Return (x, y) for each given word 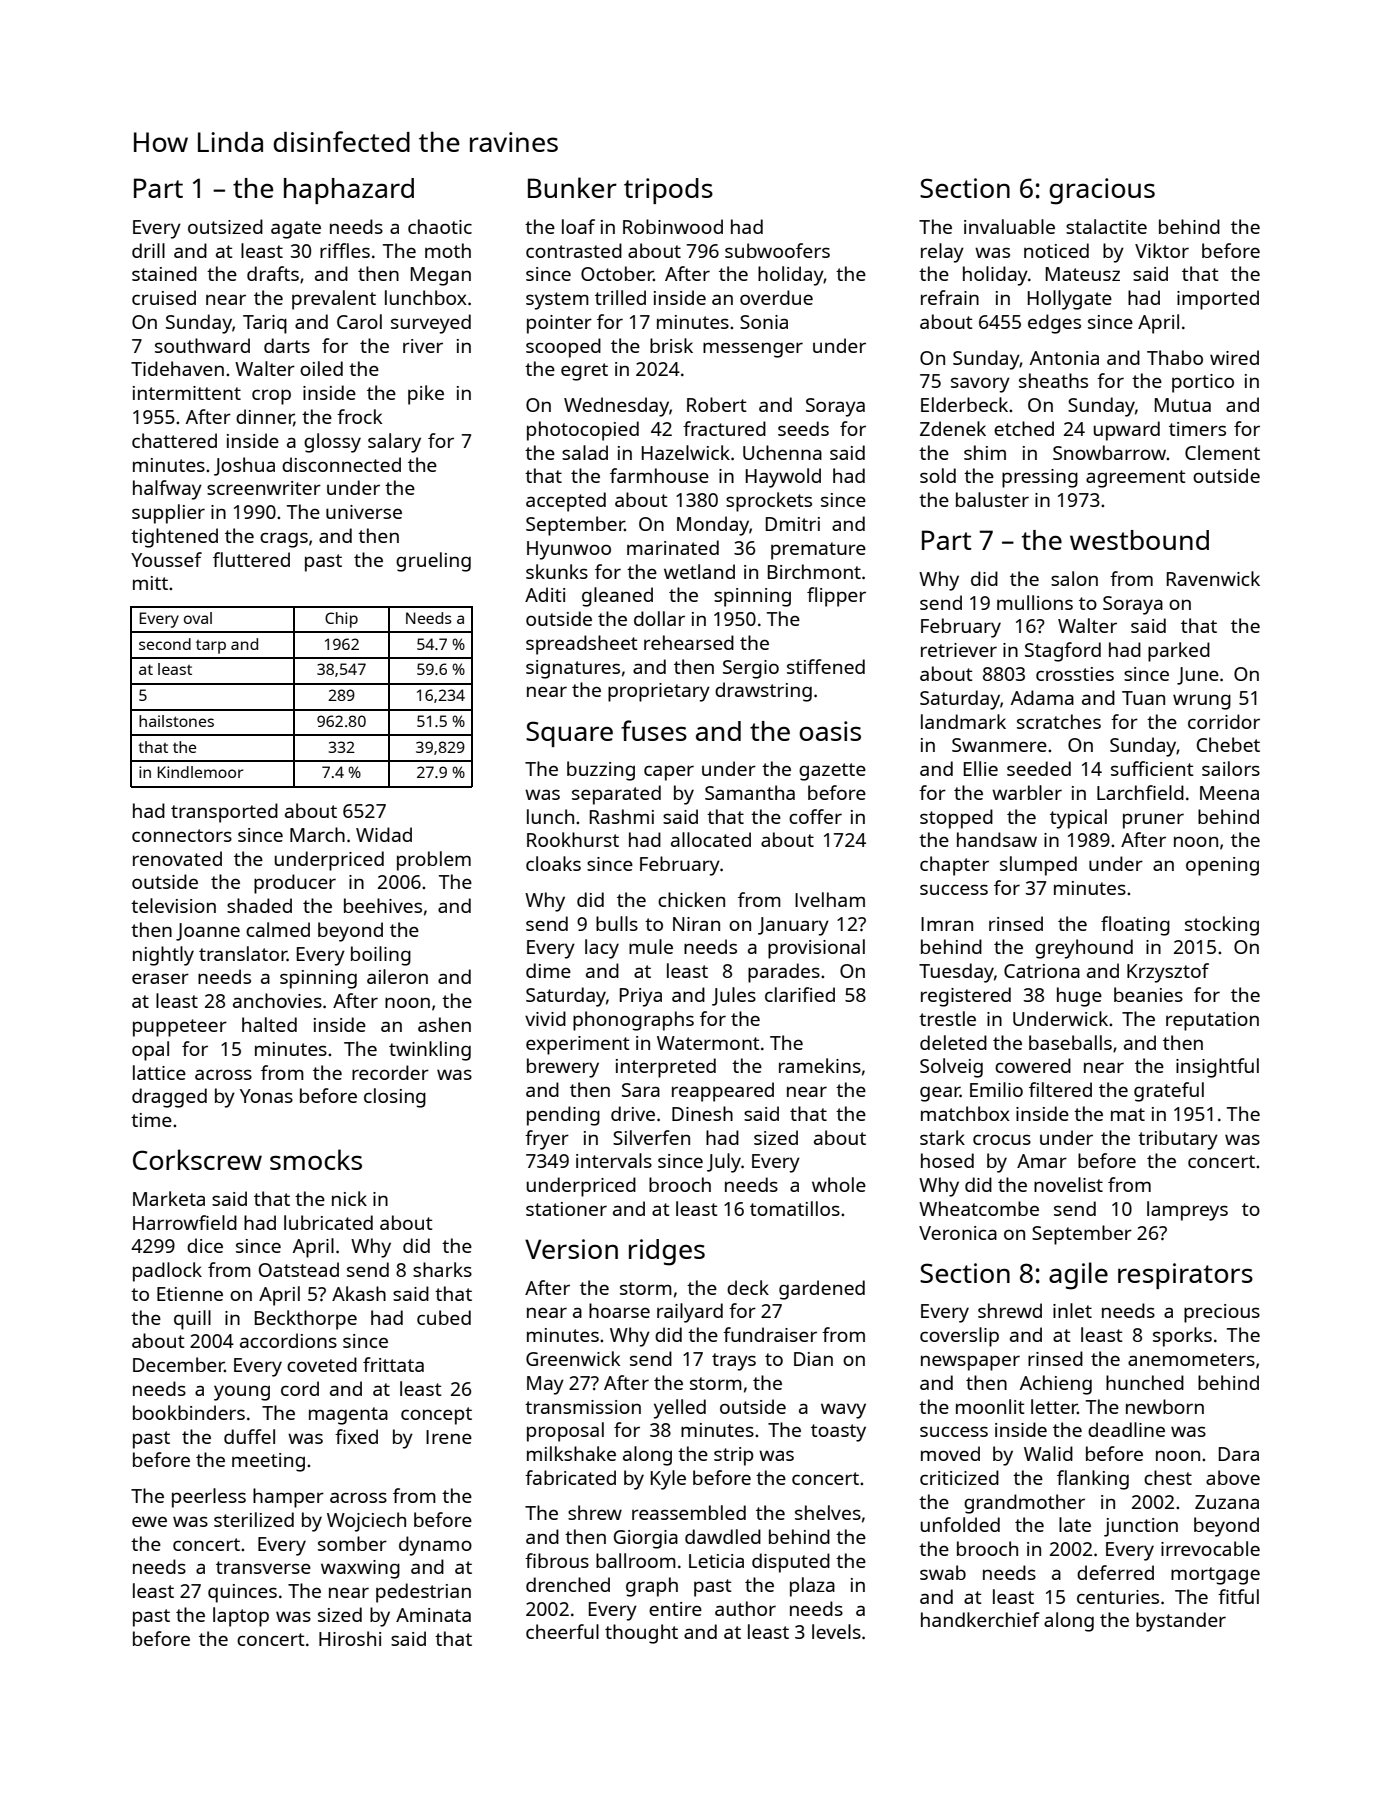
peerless (209, 1498)
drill (148, 250)
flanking (1093, 1480)
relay (942, 253)
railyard (690, 1313)
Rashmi (622, 816)
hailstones (176, 721)
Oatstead (299, 1269)
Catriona (1042, 971)
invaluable (1009, 226)
